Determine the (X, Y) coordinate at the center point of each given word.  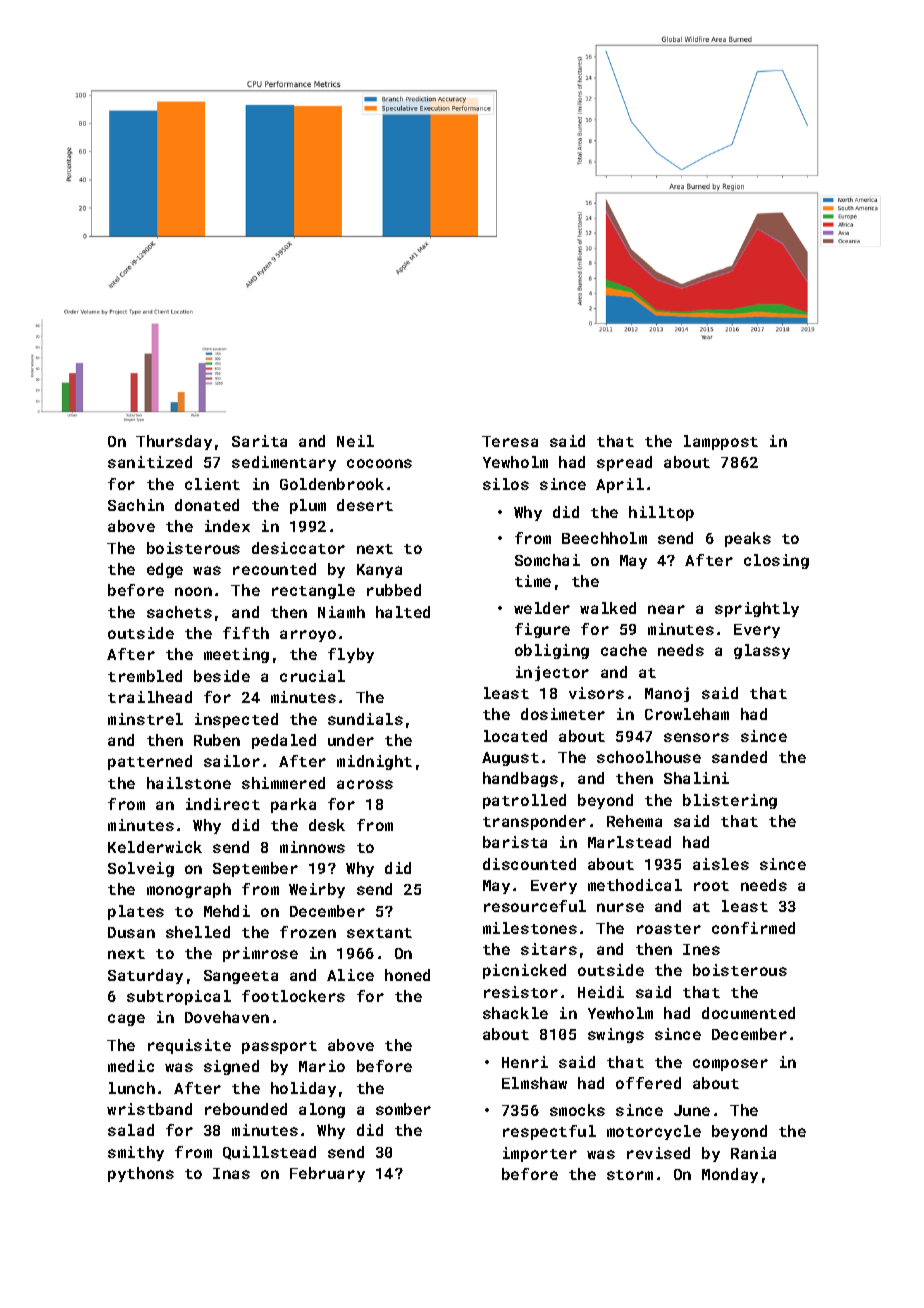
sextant (379, 933)
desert (365, 505)
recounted (274, 569)
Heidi (601, 992)
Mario (322, 1066)
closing (776, 561)
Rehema (634, 821)
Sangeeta (241, 977)
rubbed (394, 590)
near (666, 609)
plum (308, 506)
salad (131, 1130)
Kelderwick (155, 847)
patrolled (524, 801)
